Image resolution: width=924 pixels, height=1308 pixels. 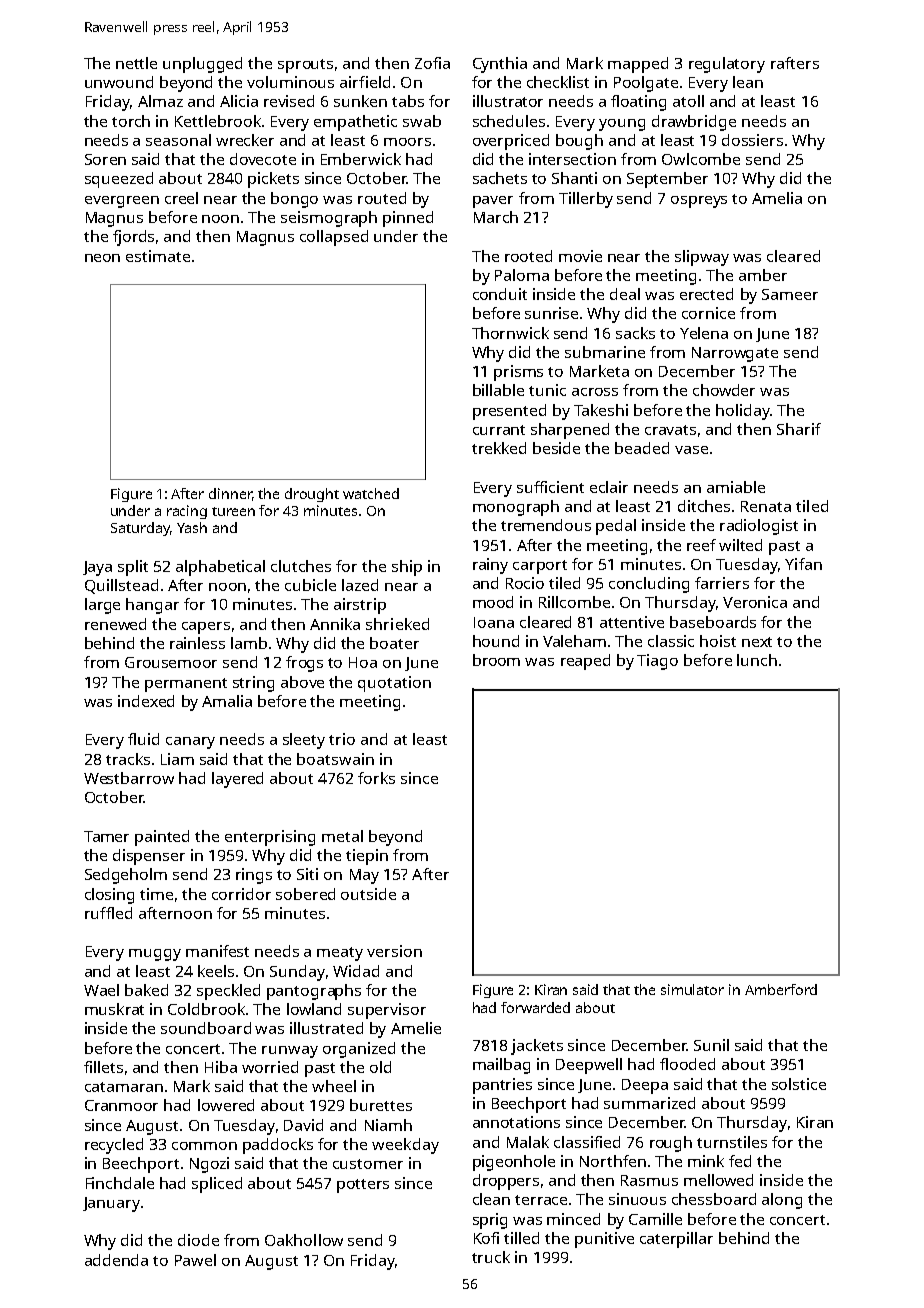 I want to click on large, so click(x=102, y=606).
